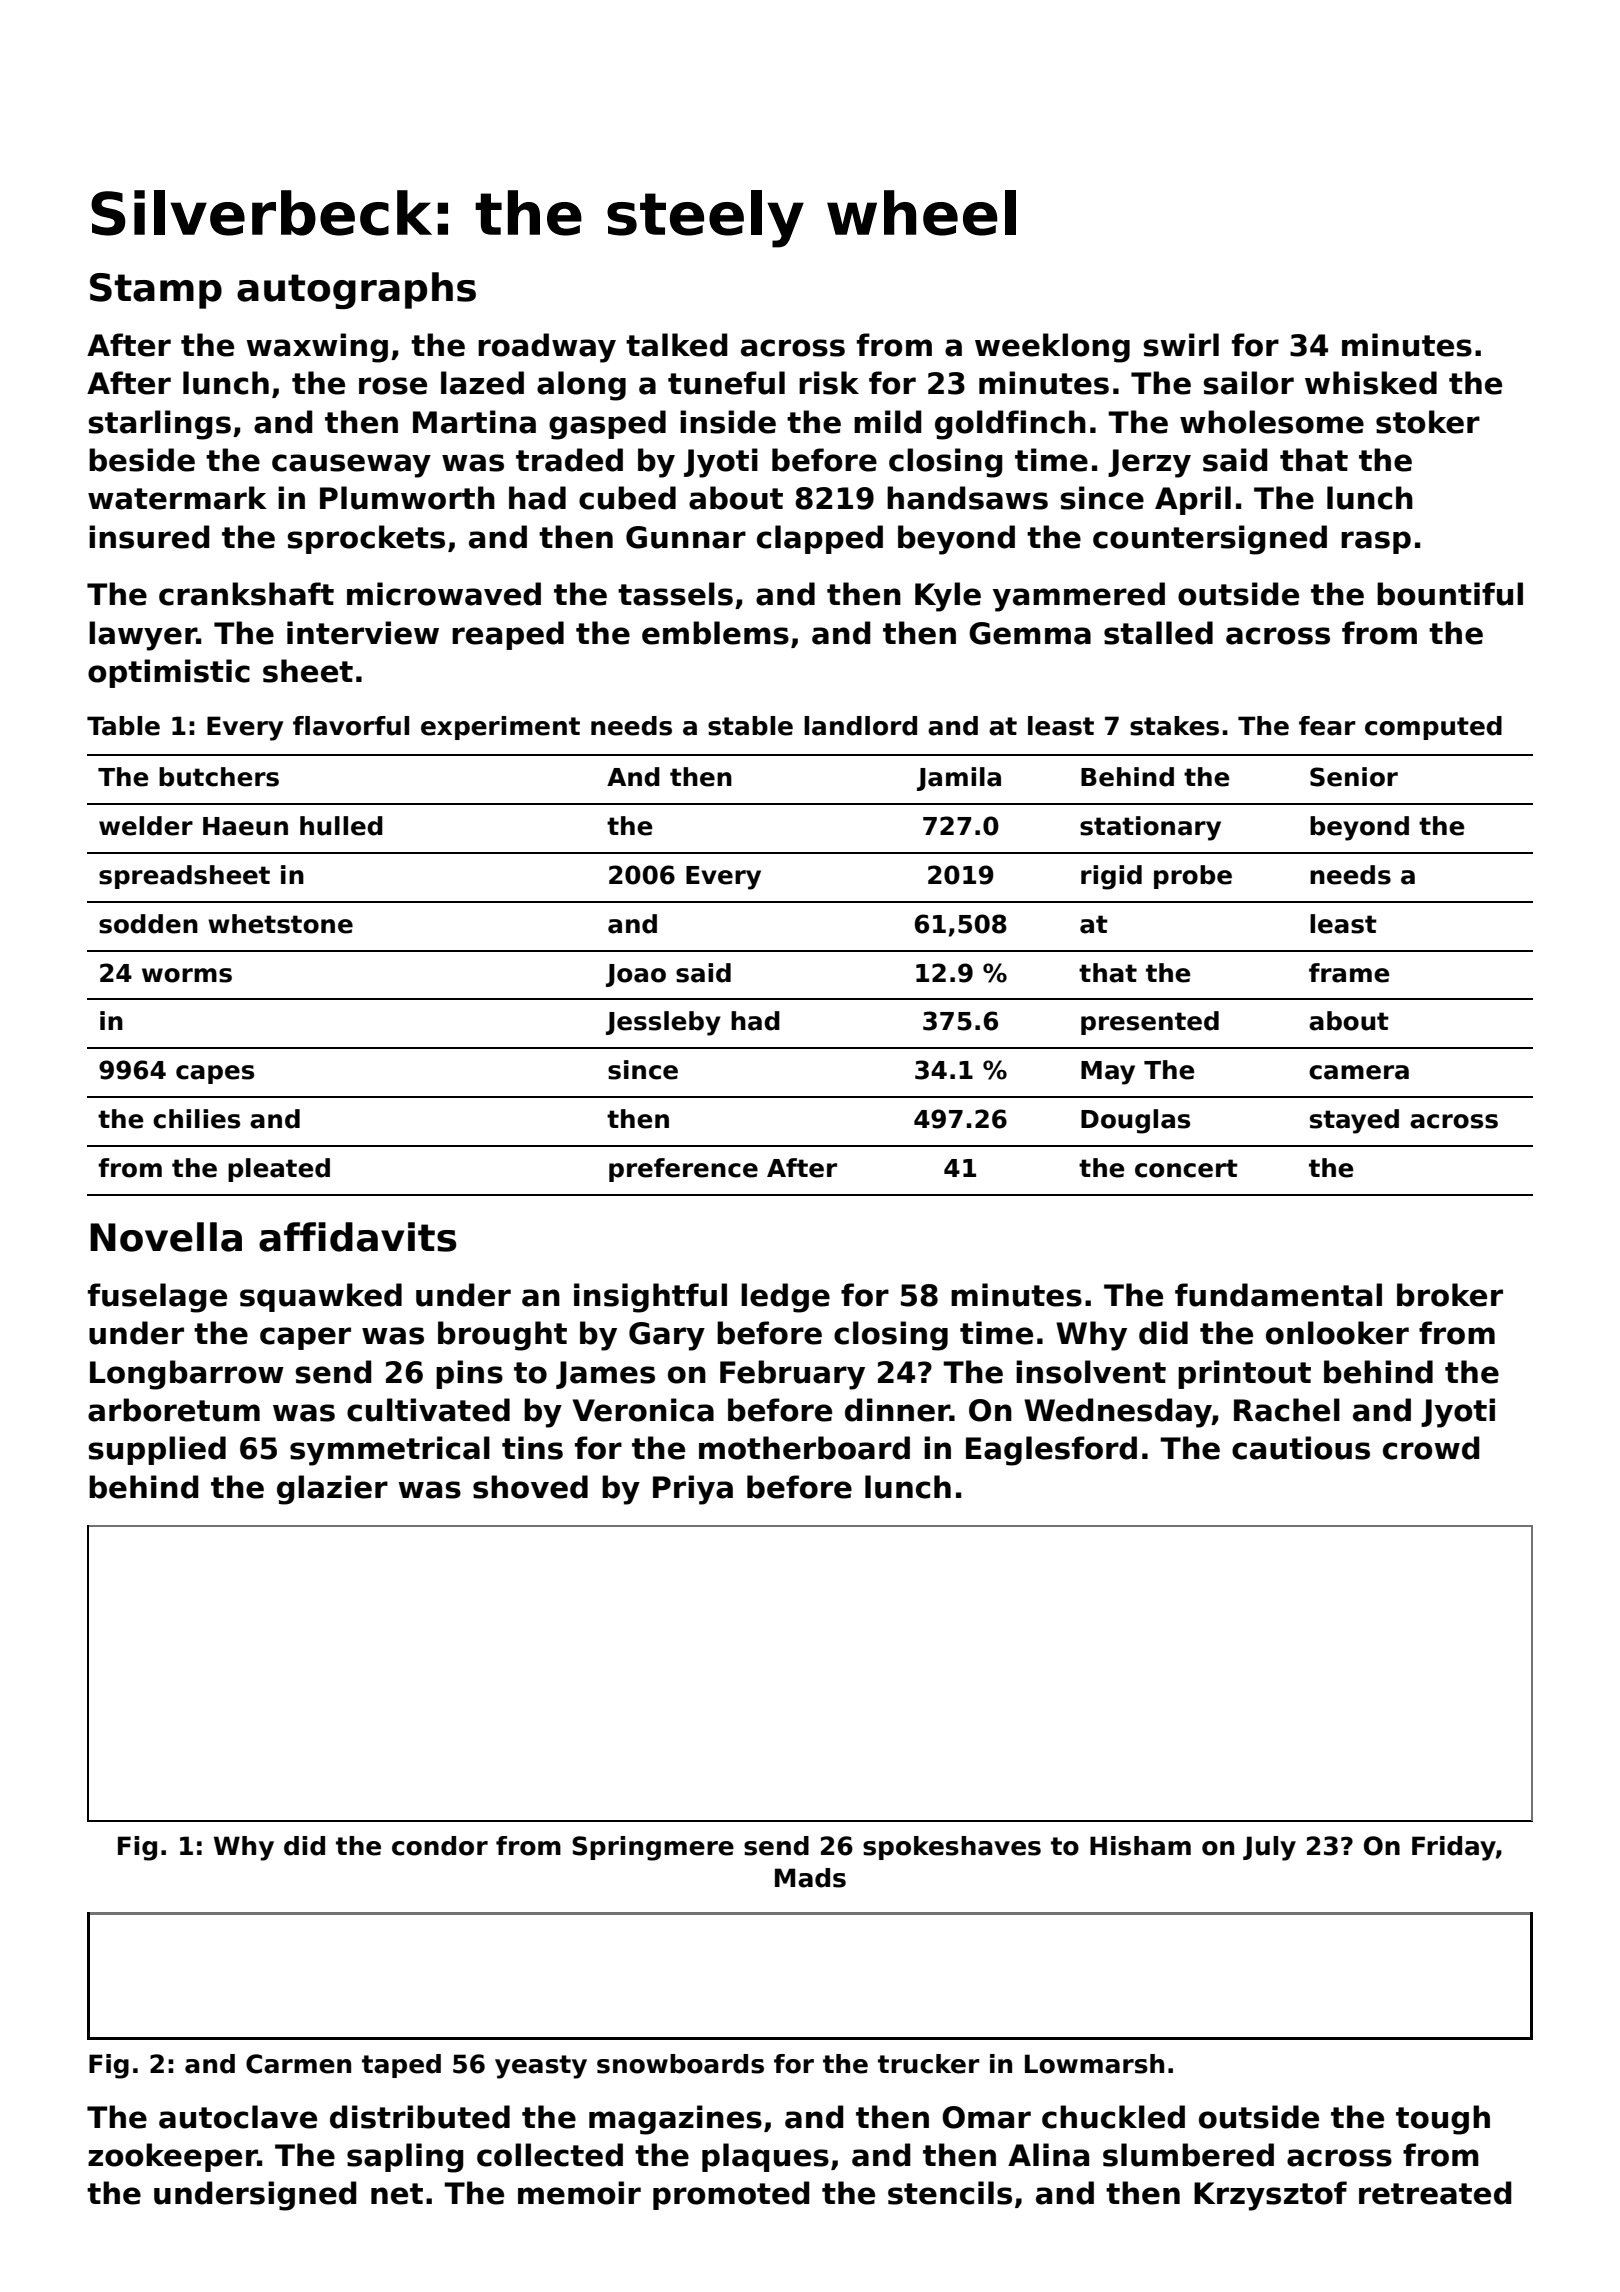 The height and width of the screenshot is (2292, 1620). I want to click on supplied, so click(157, 1450).
